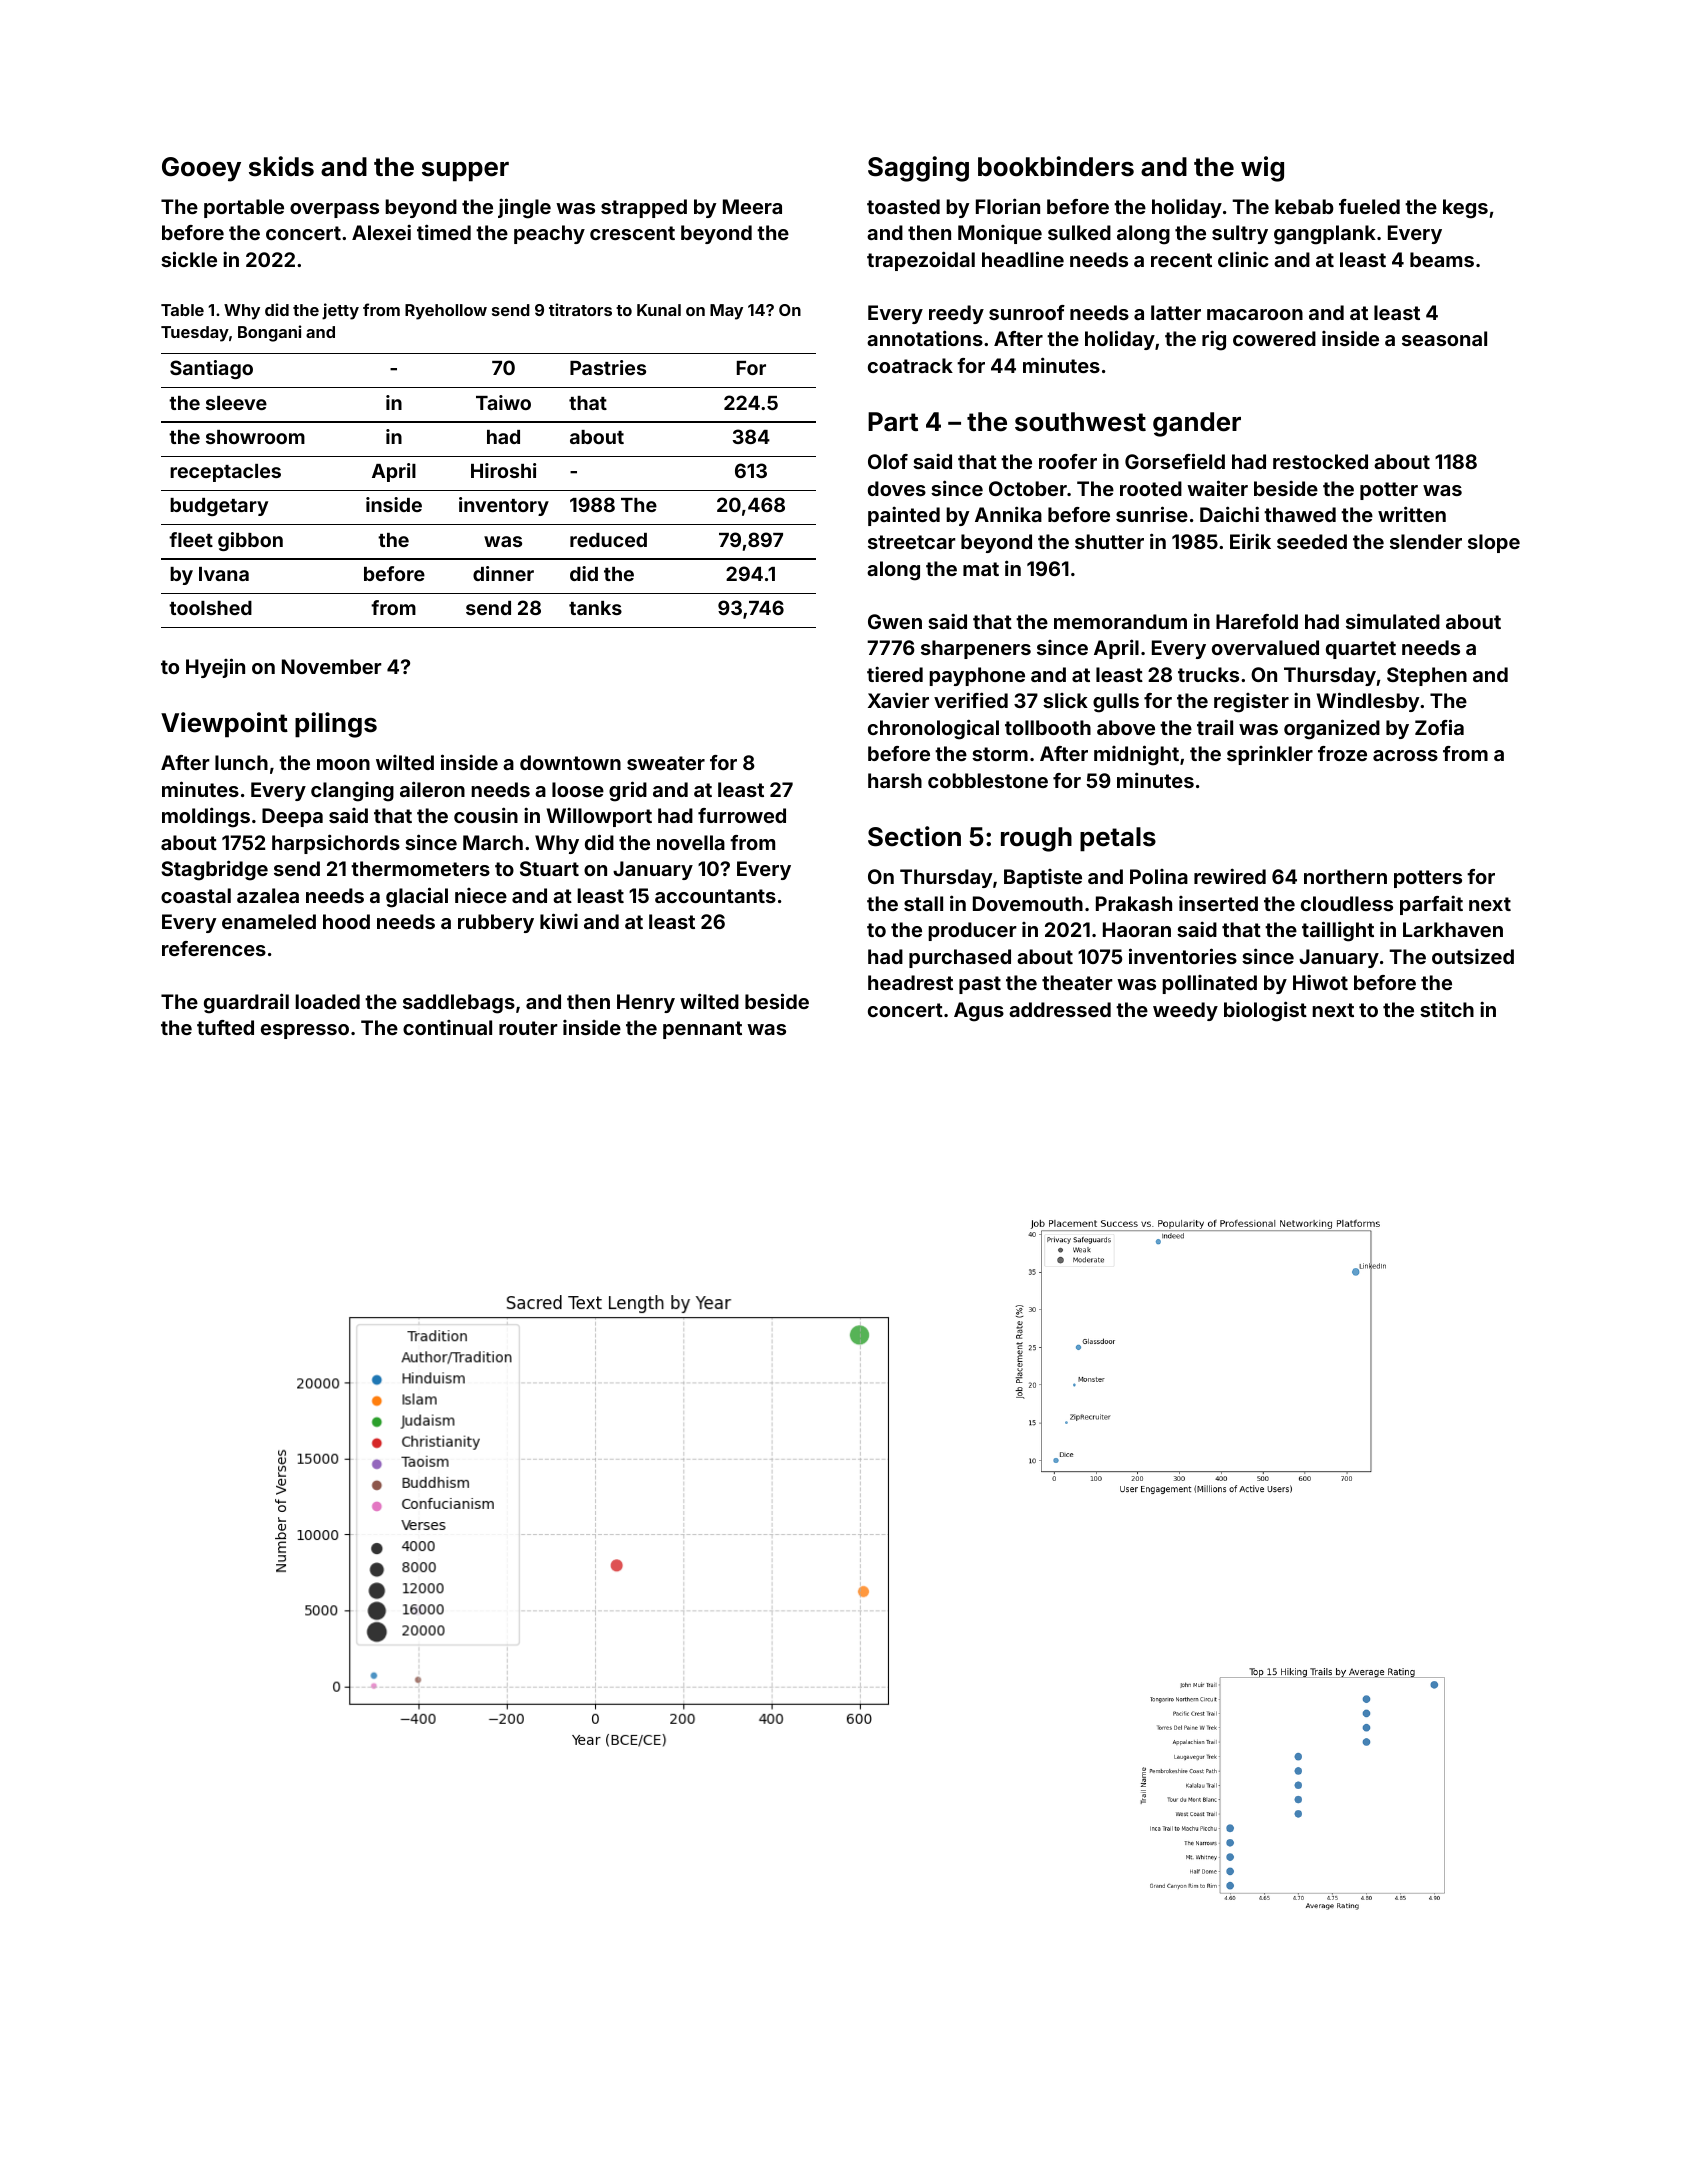  I want to click on streetcar, so click(912, 542).
